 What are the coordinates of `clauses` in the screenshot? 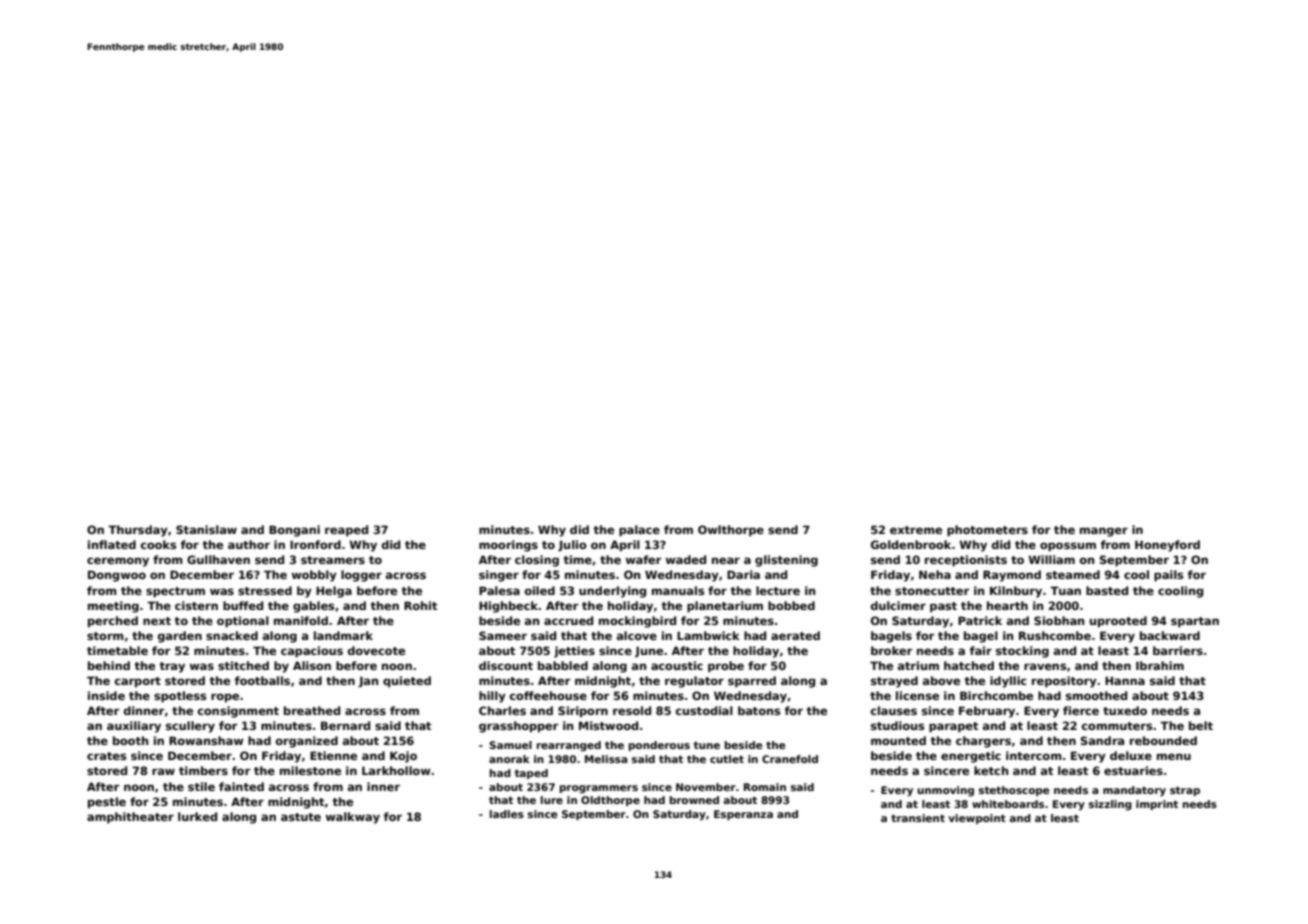 It's located at (894, 710).
